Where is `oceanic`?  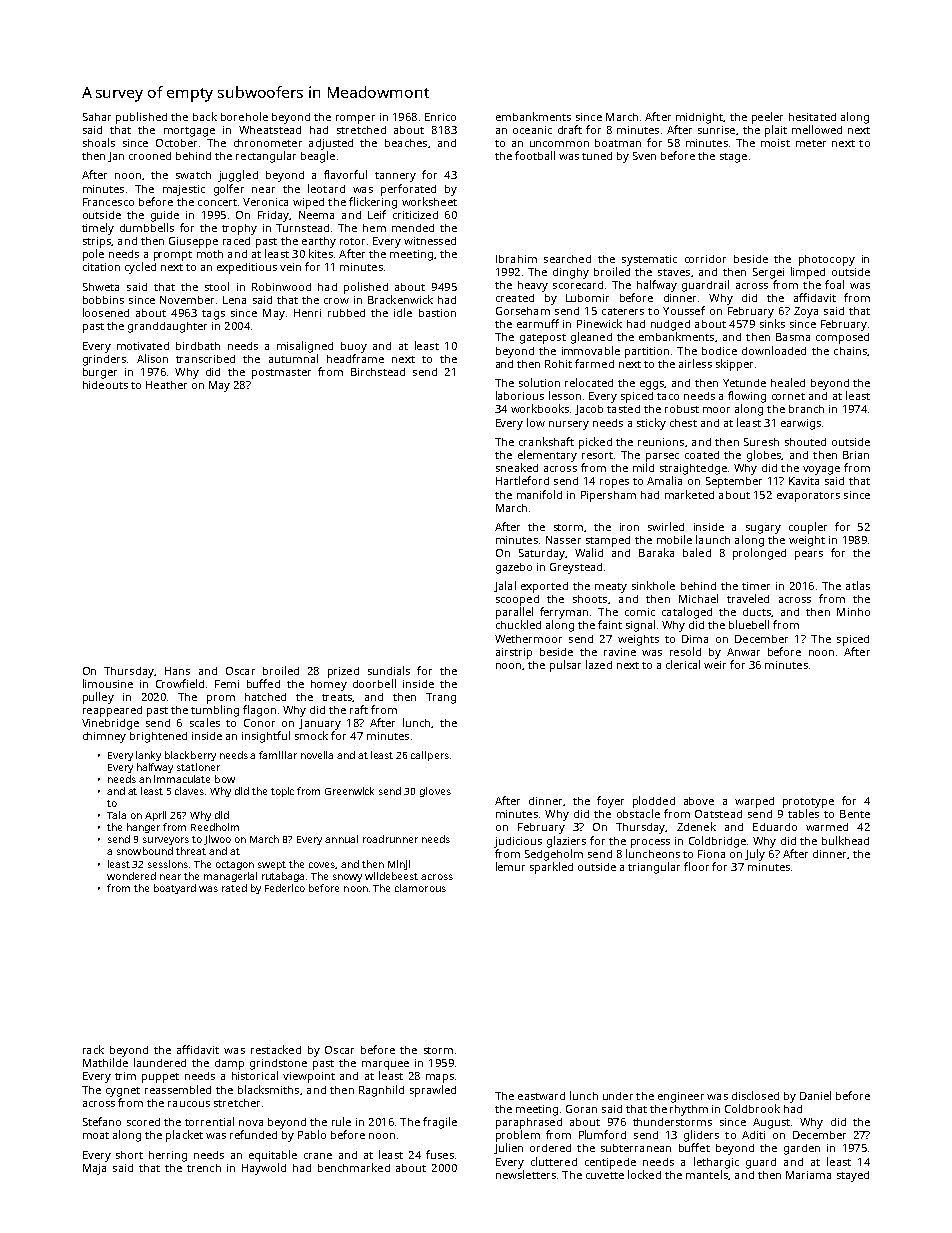 oceanic is located at coordinates (532, 130).
